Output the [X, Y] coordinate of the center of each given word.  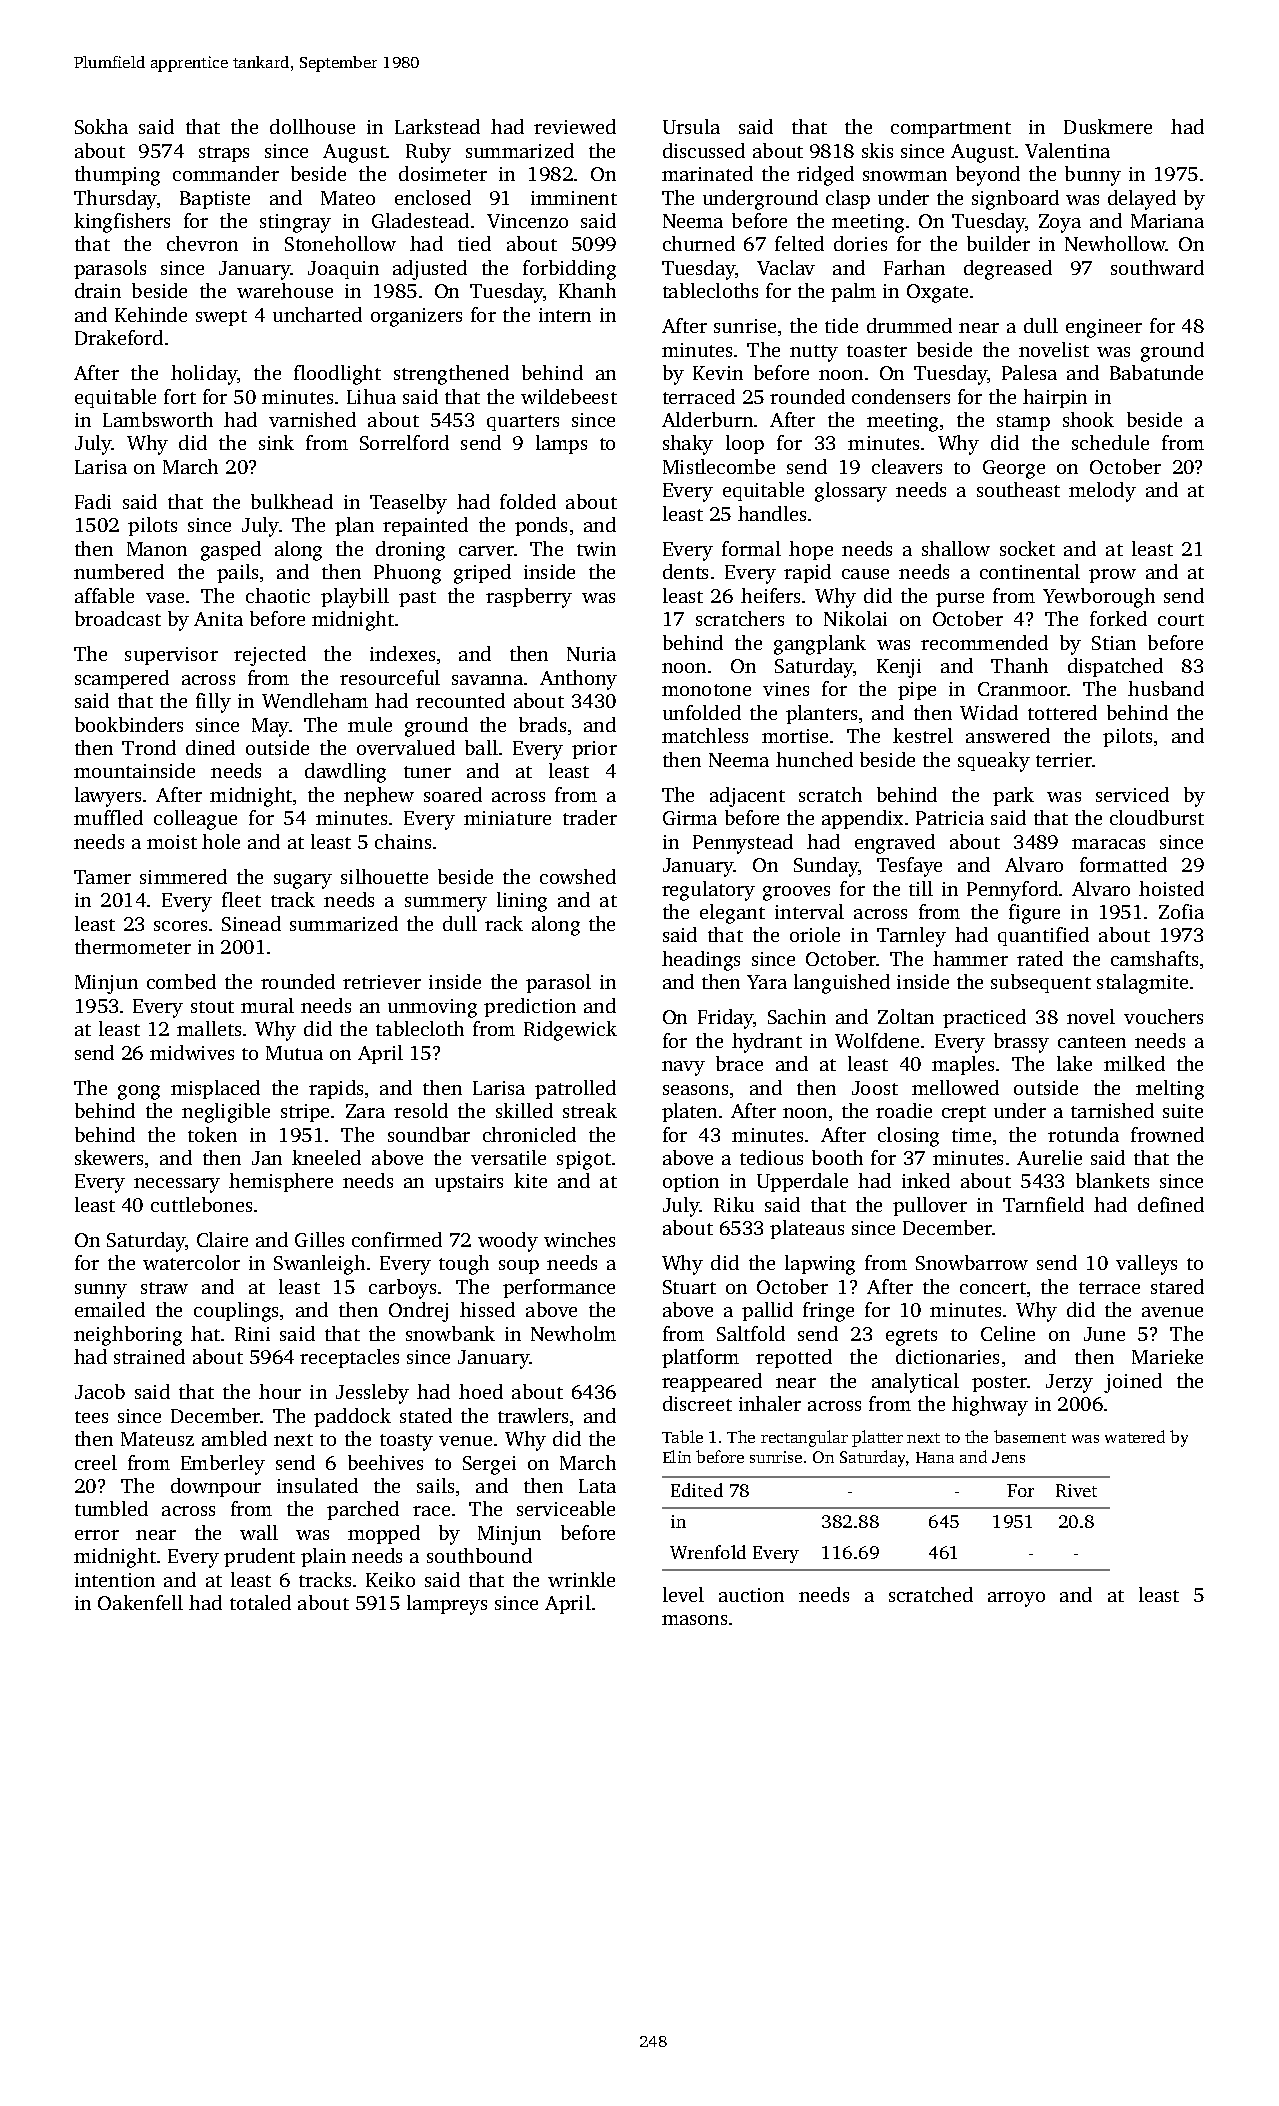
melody [1102, 492]
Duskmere [1108, 126]
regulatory [708, 891]
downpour [216, 1487]
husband [1166, 688]
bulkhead [292, 501]
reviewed [575, 126]
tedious [771, 1157]
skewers [109, 1157]
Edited [697, 1490]
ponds [541, 526]
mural [267, 1005]
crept [964, 1114]
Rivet [1076, 1490]
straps [224, 154]
